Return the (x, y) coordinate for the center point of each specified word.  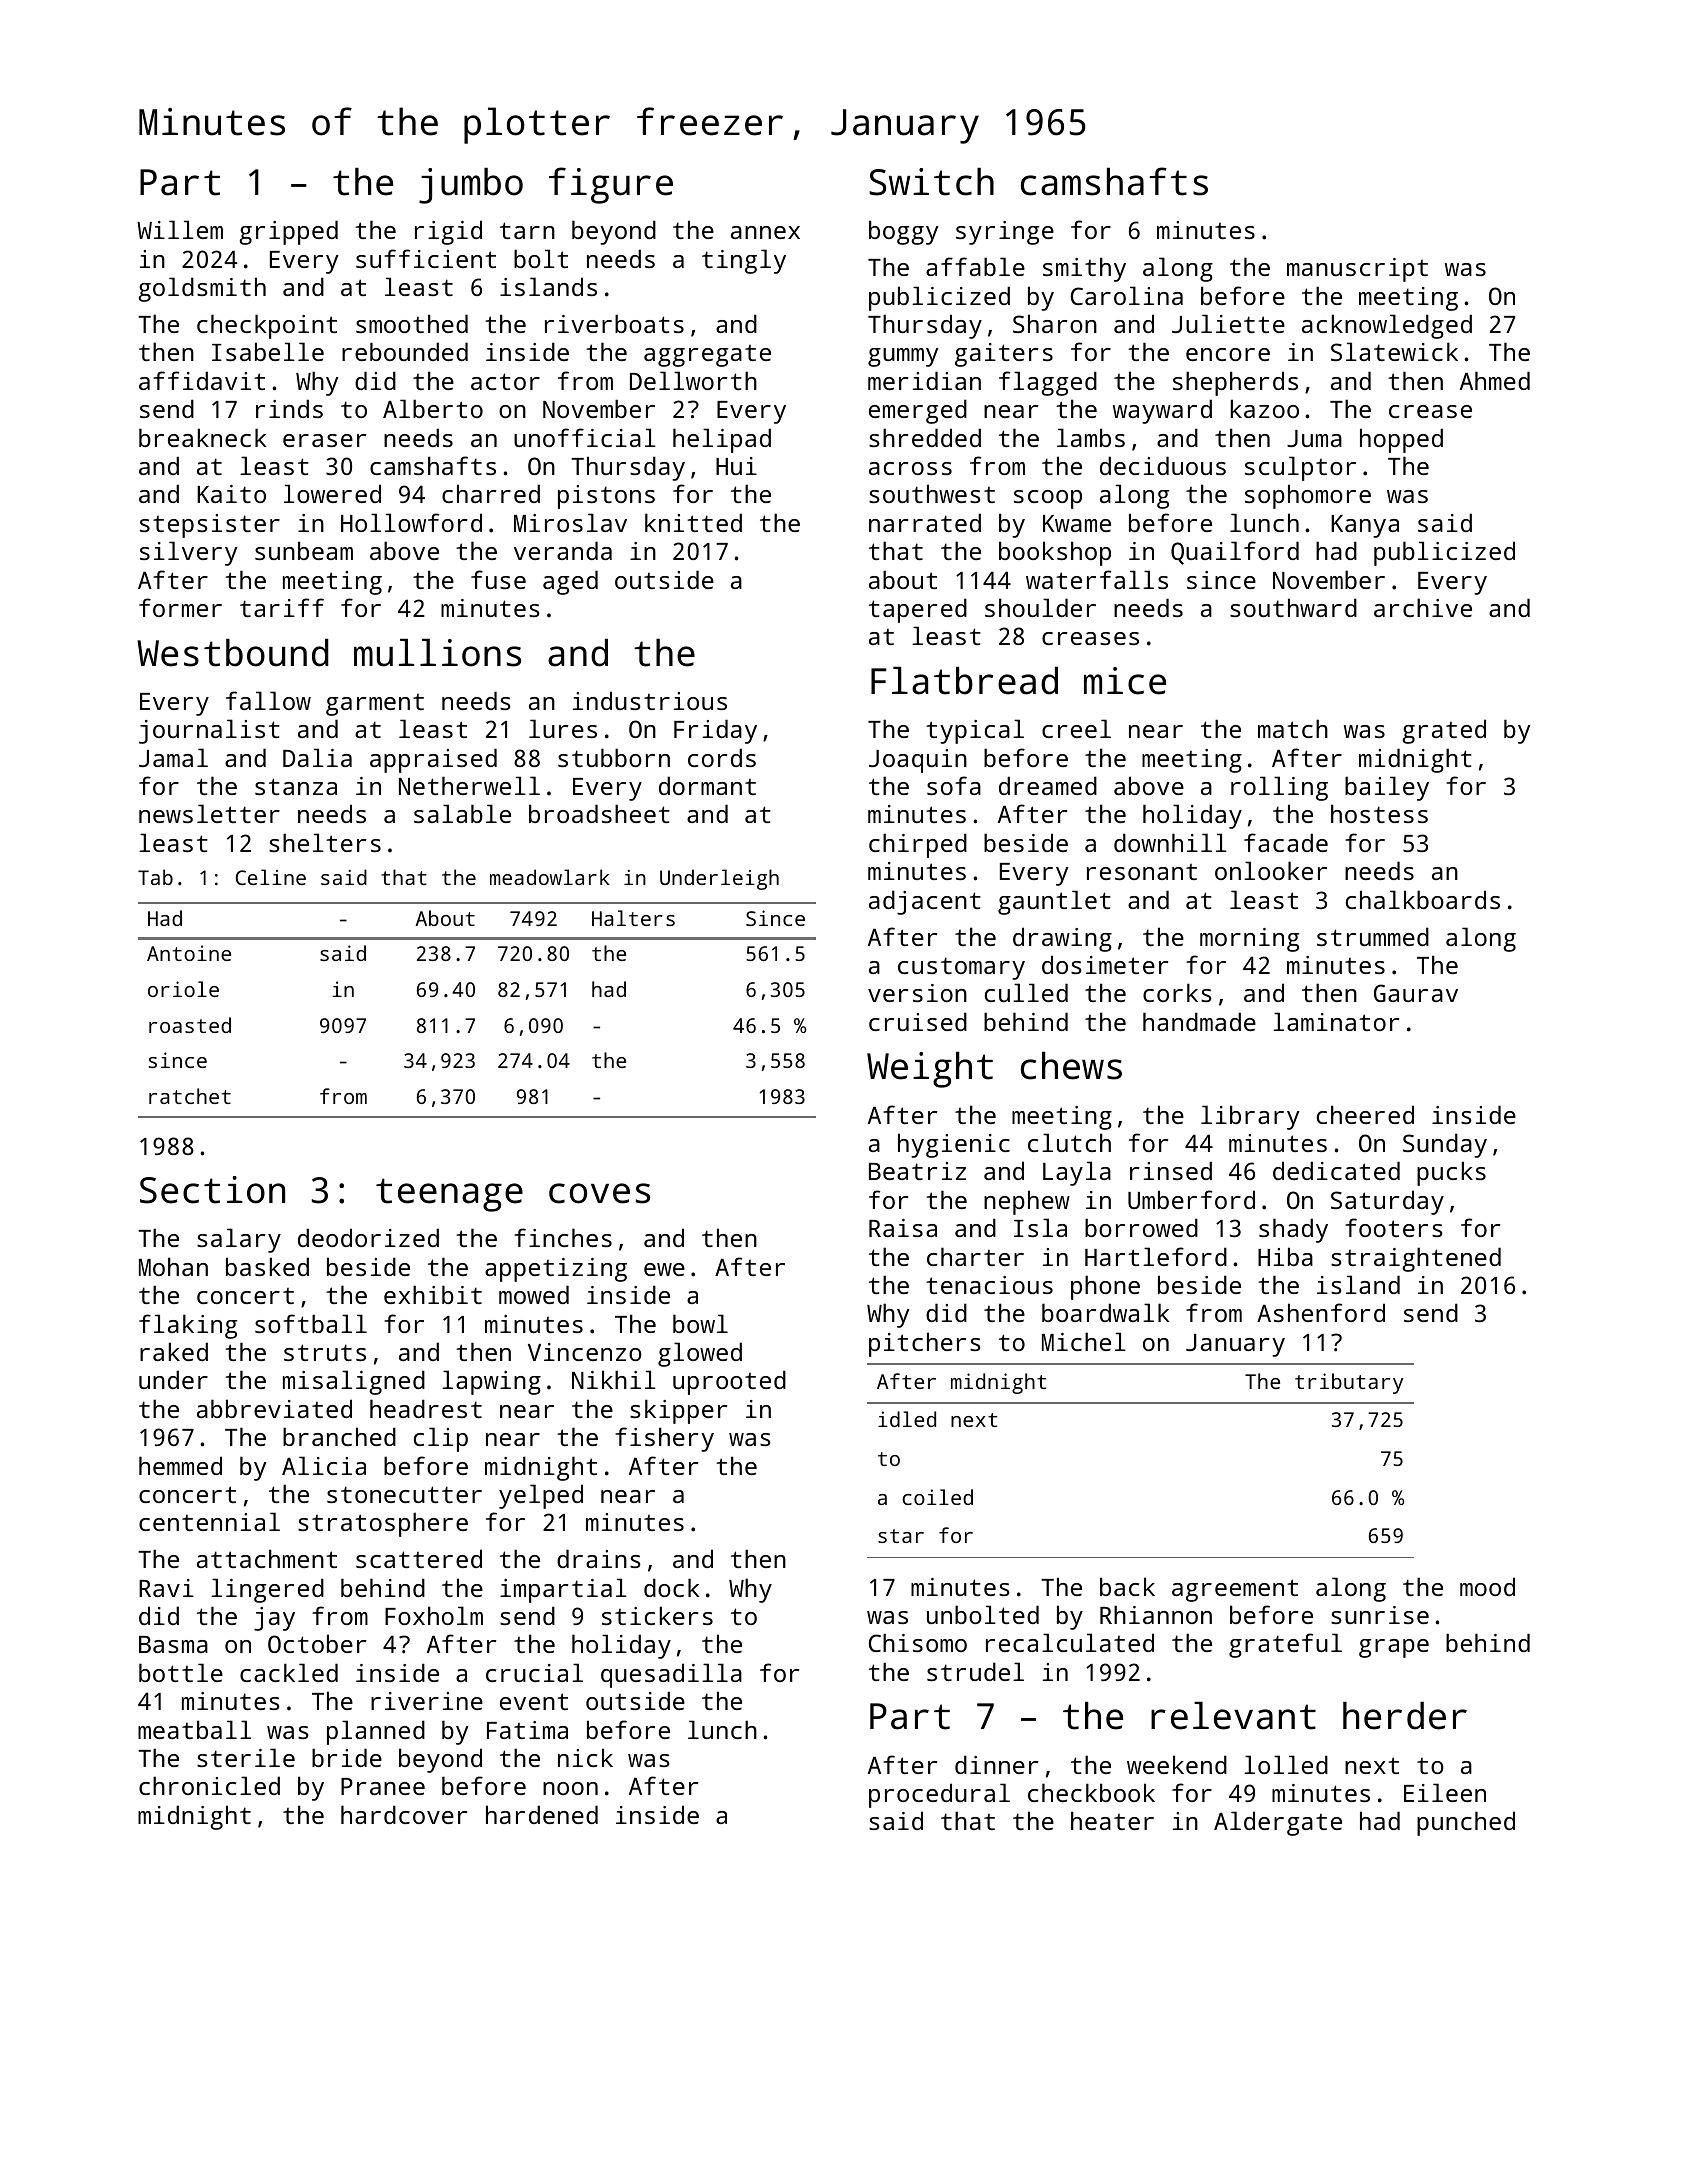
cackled (289, 1672)
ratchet (190, 1096)
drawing (1062, 939)
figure (611, 185)
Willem (180, 229)
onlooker (1271, 870)
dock (672, 1587)
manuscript (1357, 270)
